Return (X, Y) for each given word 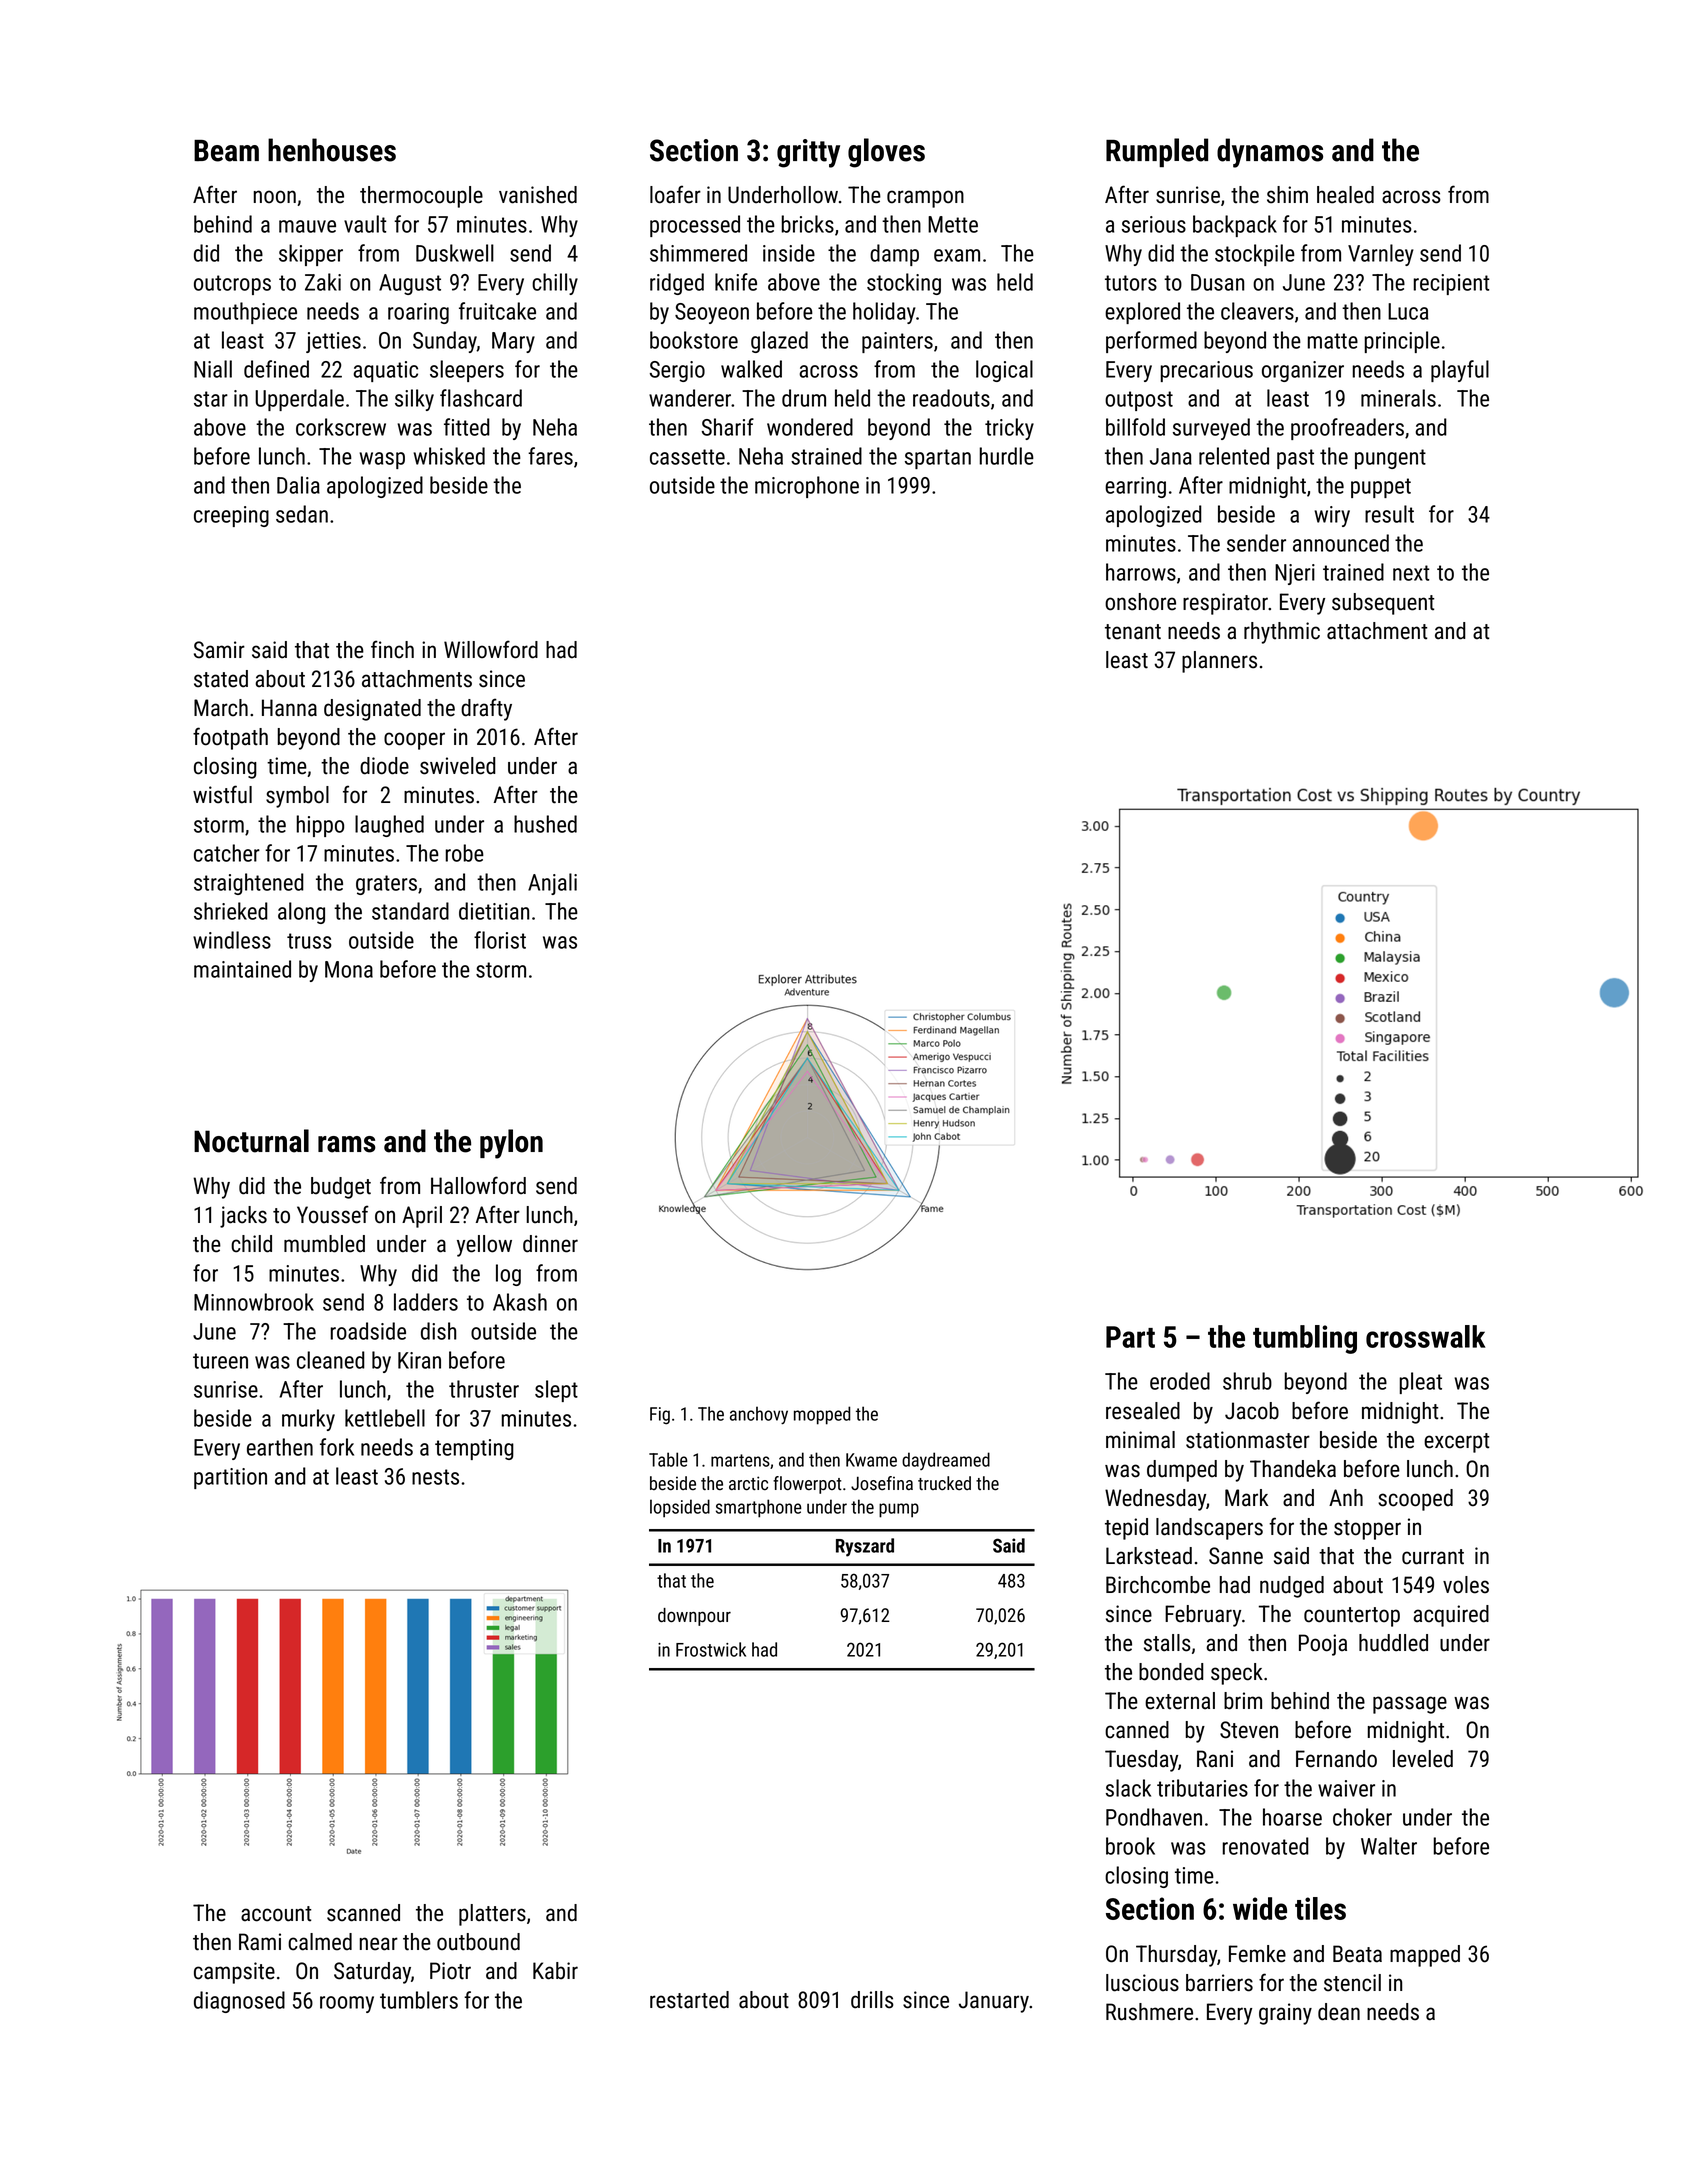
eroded (1180, 1381)
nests (435, 1477)
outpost (1139, 401)
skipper (311, 255)
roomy (347, 2004)
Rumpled (1157, 152)
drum (804, 398)
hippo (320, 826)
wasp (382, 460)
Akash (520, 1302)
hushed (545, 824)
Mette (953, 224)
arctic (748, 1483)
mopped (822, 1415)
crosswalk (1425, 1336)
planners (1219, 662)
